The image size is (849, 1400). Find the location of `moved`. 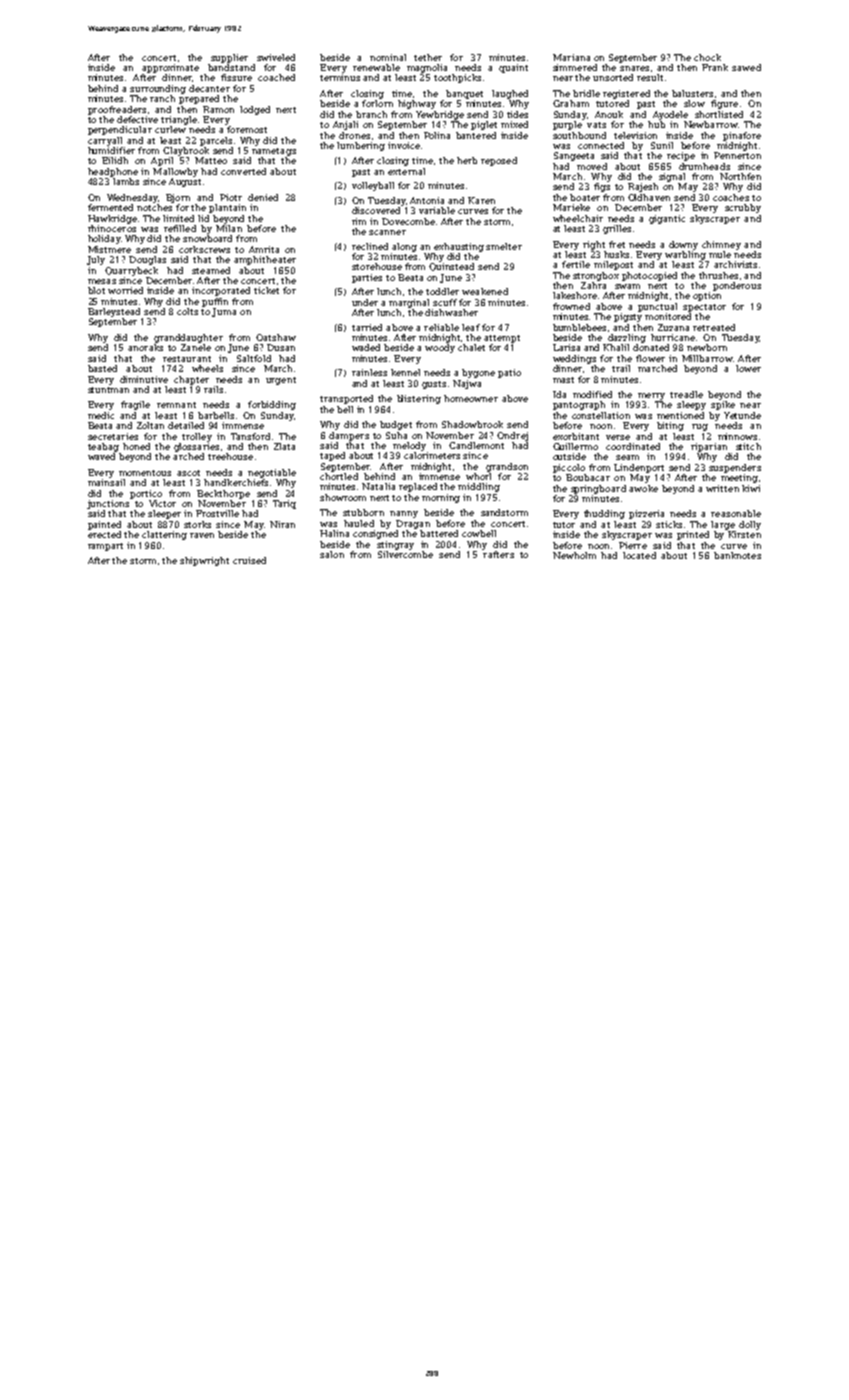

moved is located at coordinates (592, 166).
